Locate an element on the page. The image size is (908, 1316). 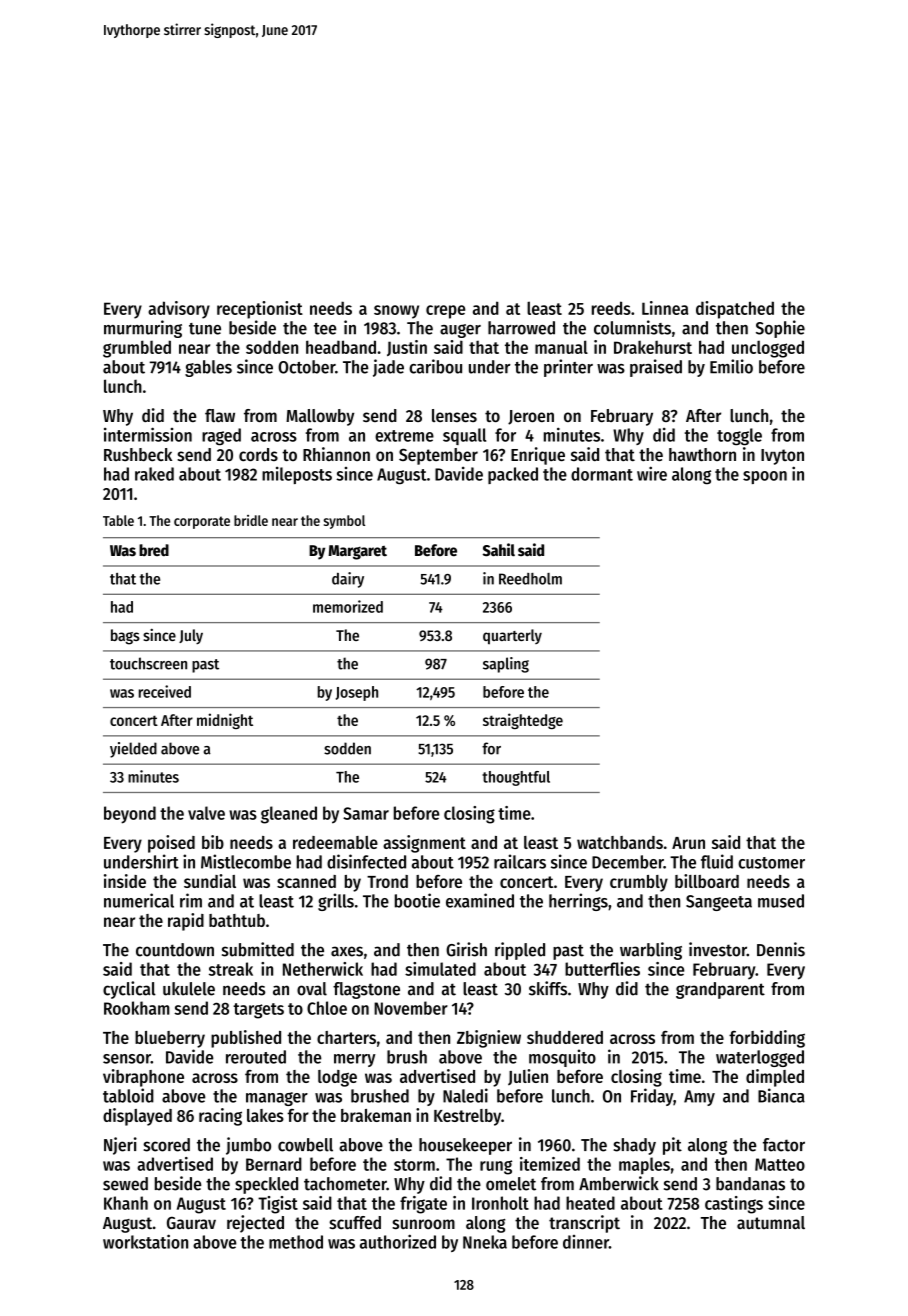
Gaurav is located at coordinates (191, 1222).
